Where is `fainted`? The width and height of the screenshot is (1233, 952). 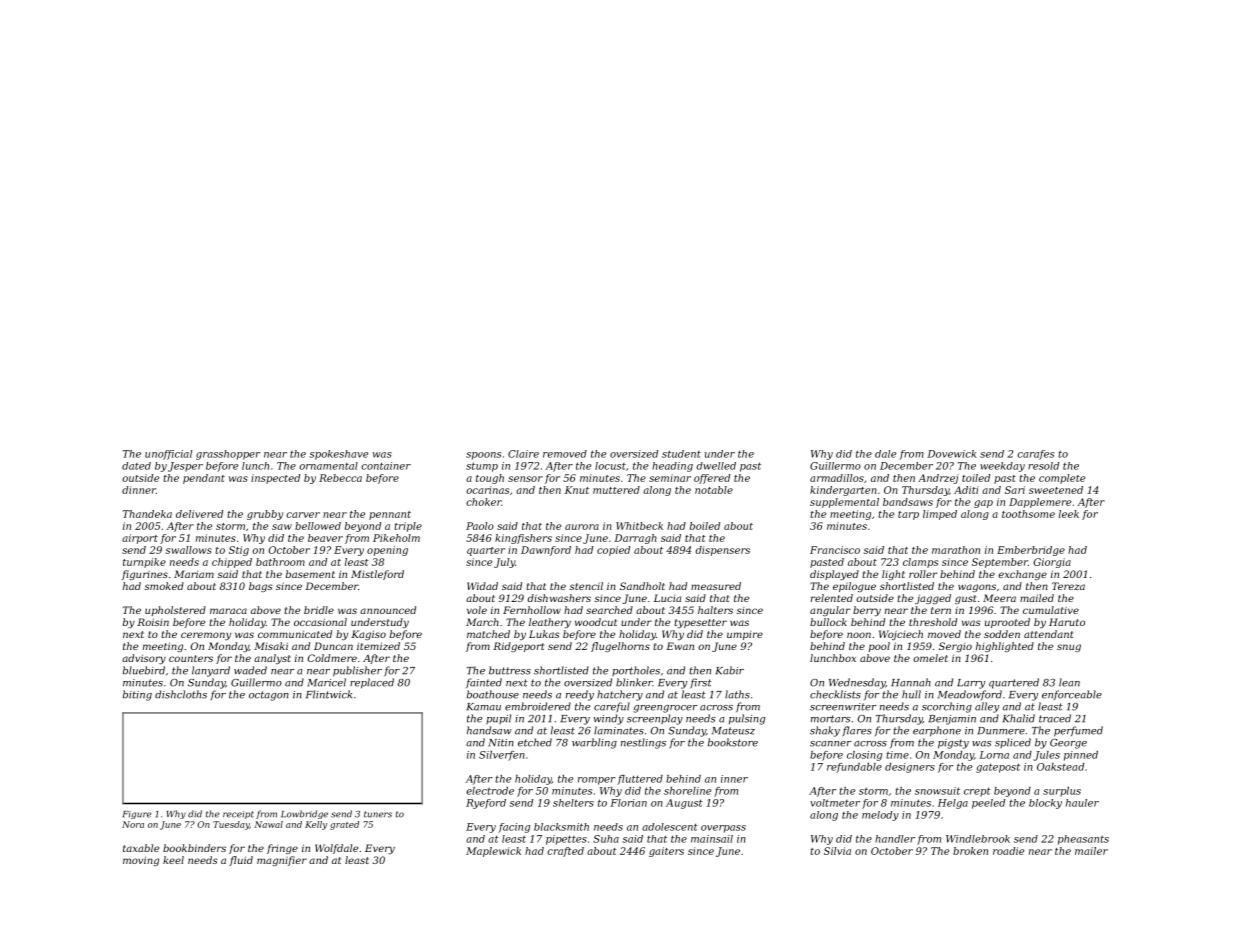 fainted is located at coordinates (484, 683).
